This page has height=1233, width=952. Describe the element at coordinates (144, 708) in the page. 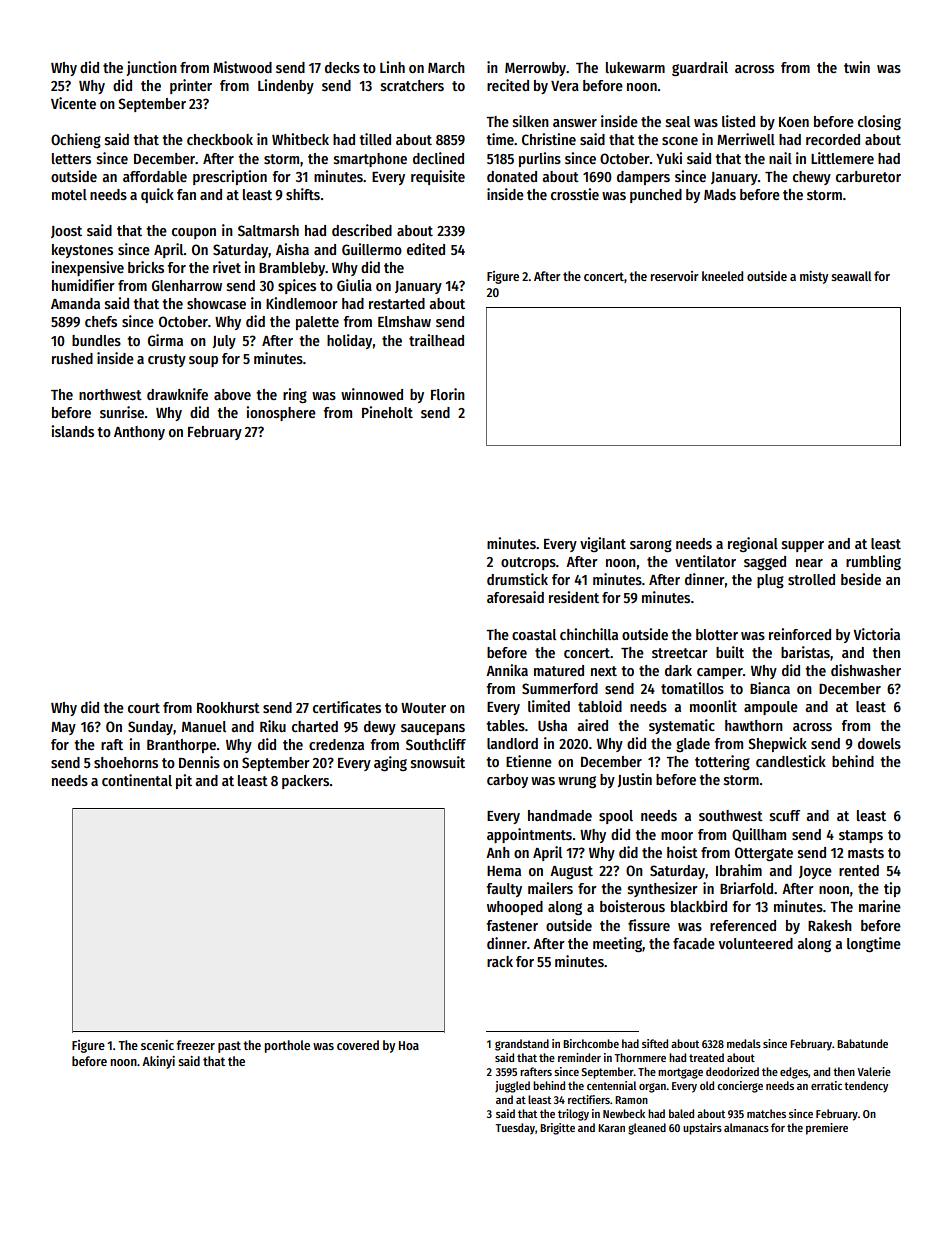

I see `court` at that location.
